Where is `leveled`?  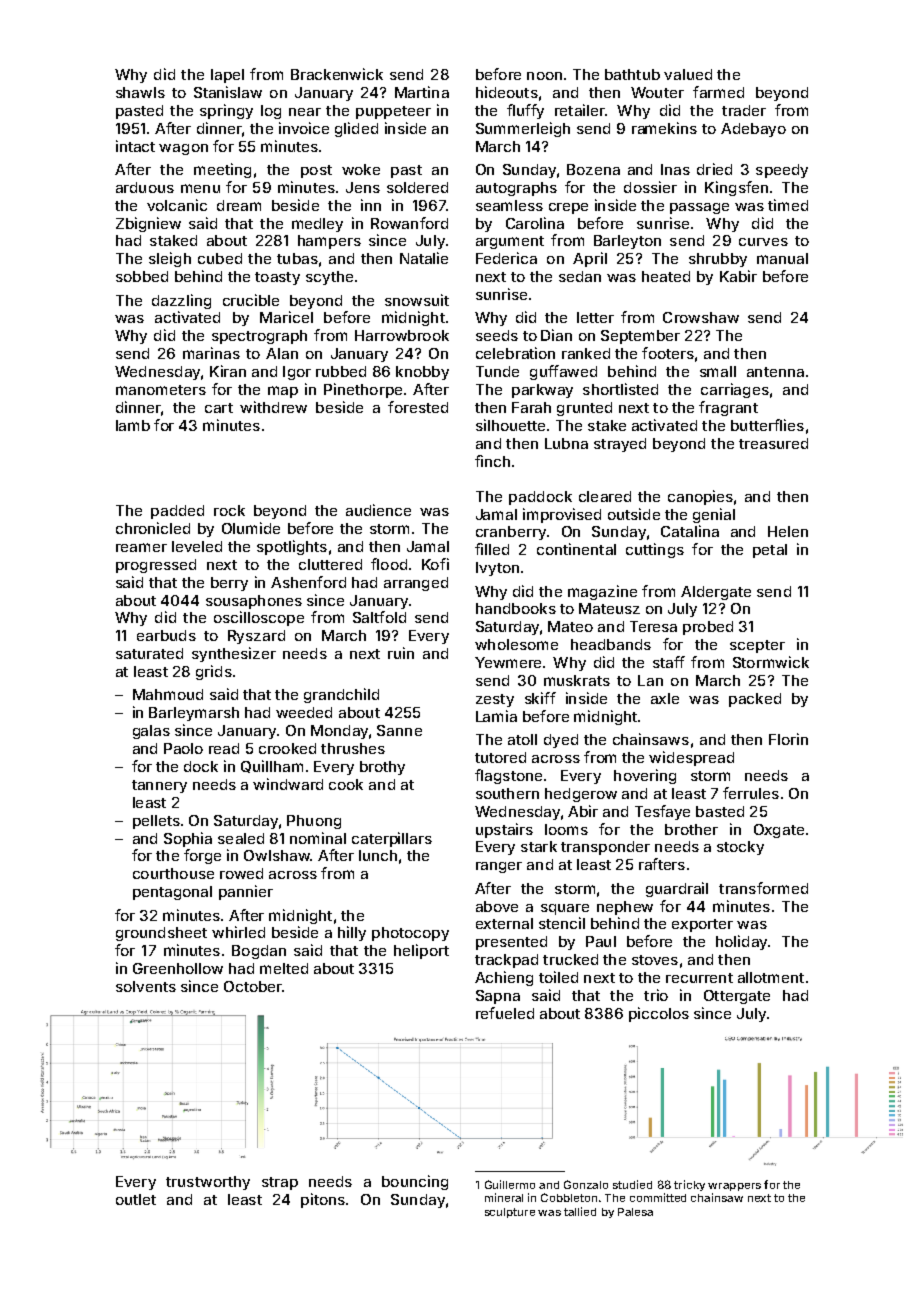
leveled is located at coordinates (197, 546).
